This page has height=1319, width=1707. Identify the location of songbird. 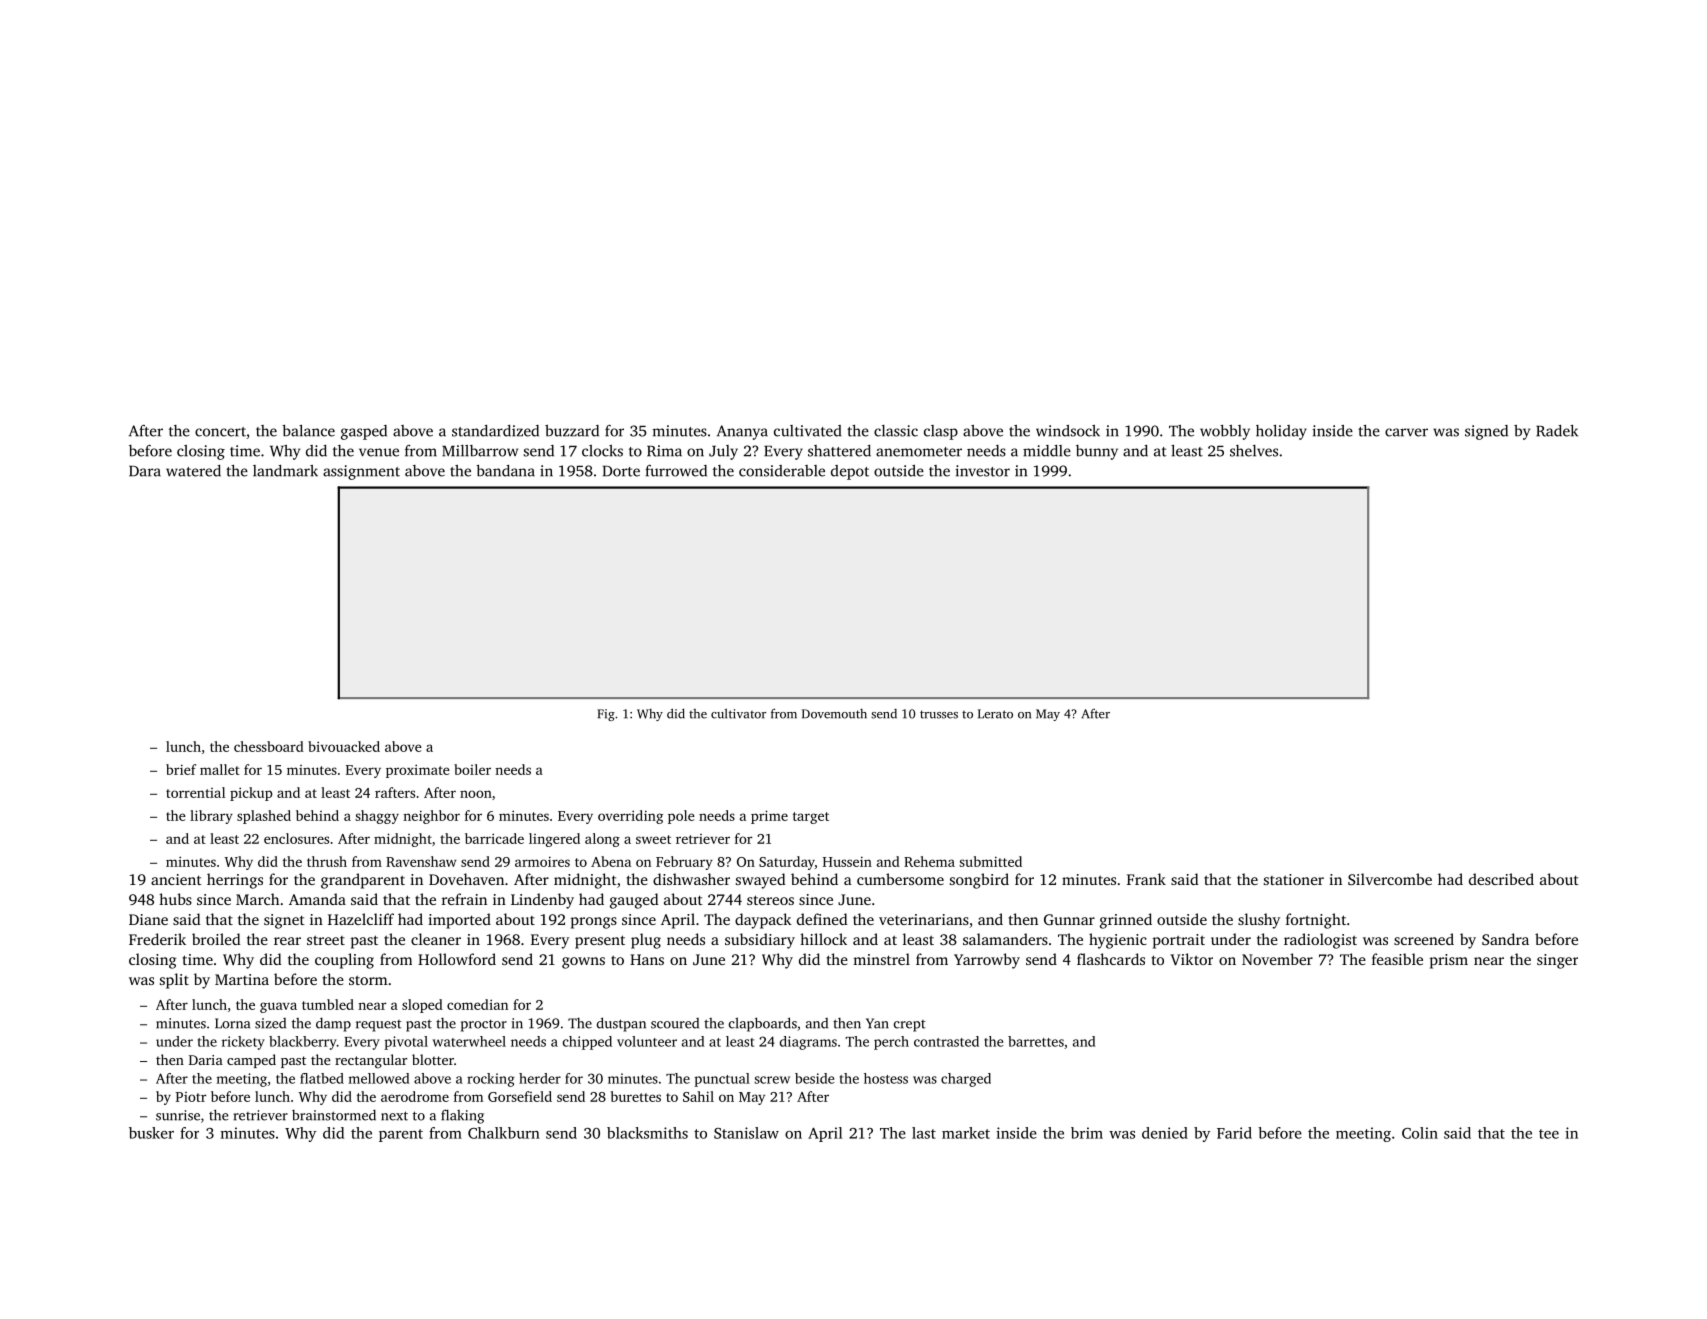
(979, 881).
